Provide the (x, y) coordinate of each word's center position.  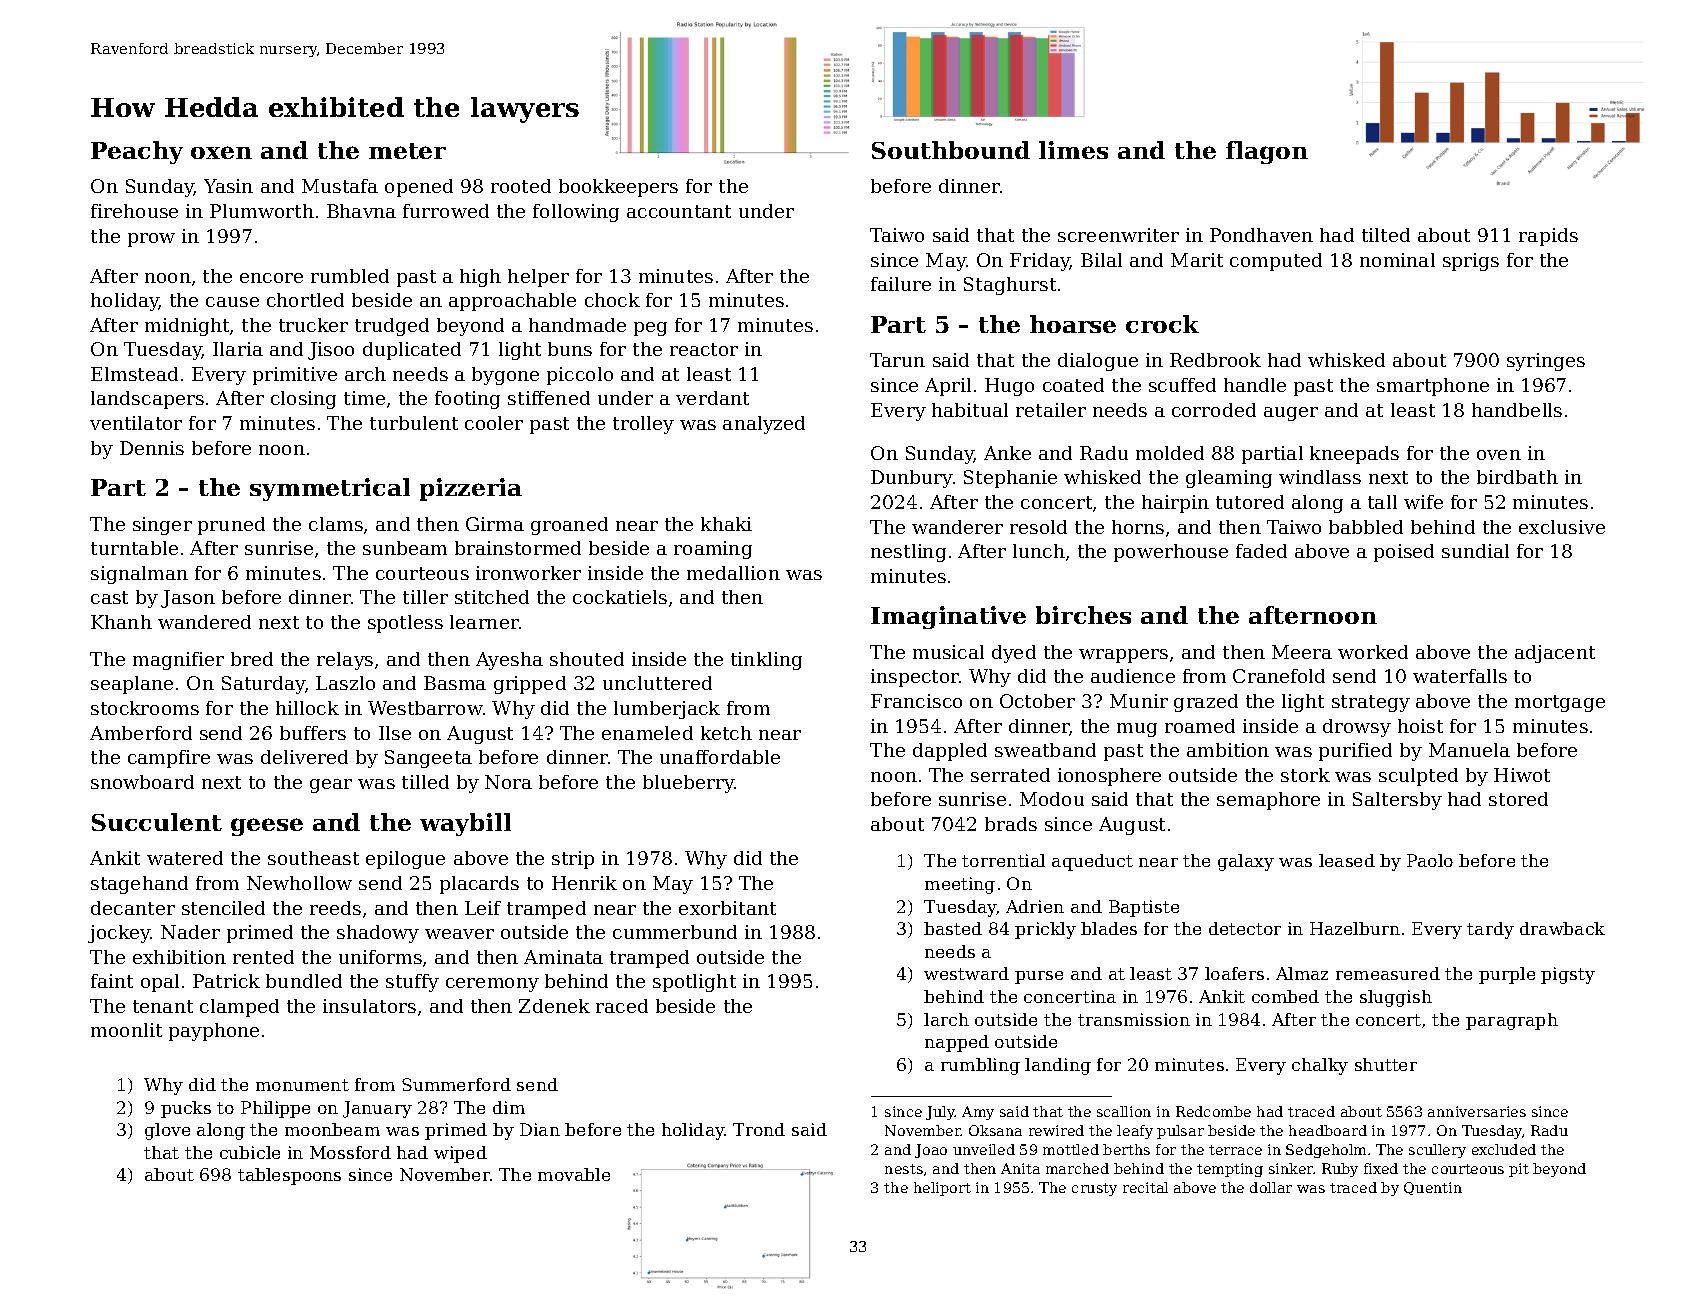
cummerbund (675, 932)
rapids (1548, 237)
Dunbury (912, 479)
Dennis (152, 448)
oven (1499, 455)
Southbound (951, 150)
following (576, 213)
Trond (759, 1129)
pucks (186, 1109)
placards (479, 885)
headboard (1328, 1130)
